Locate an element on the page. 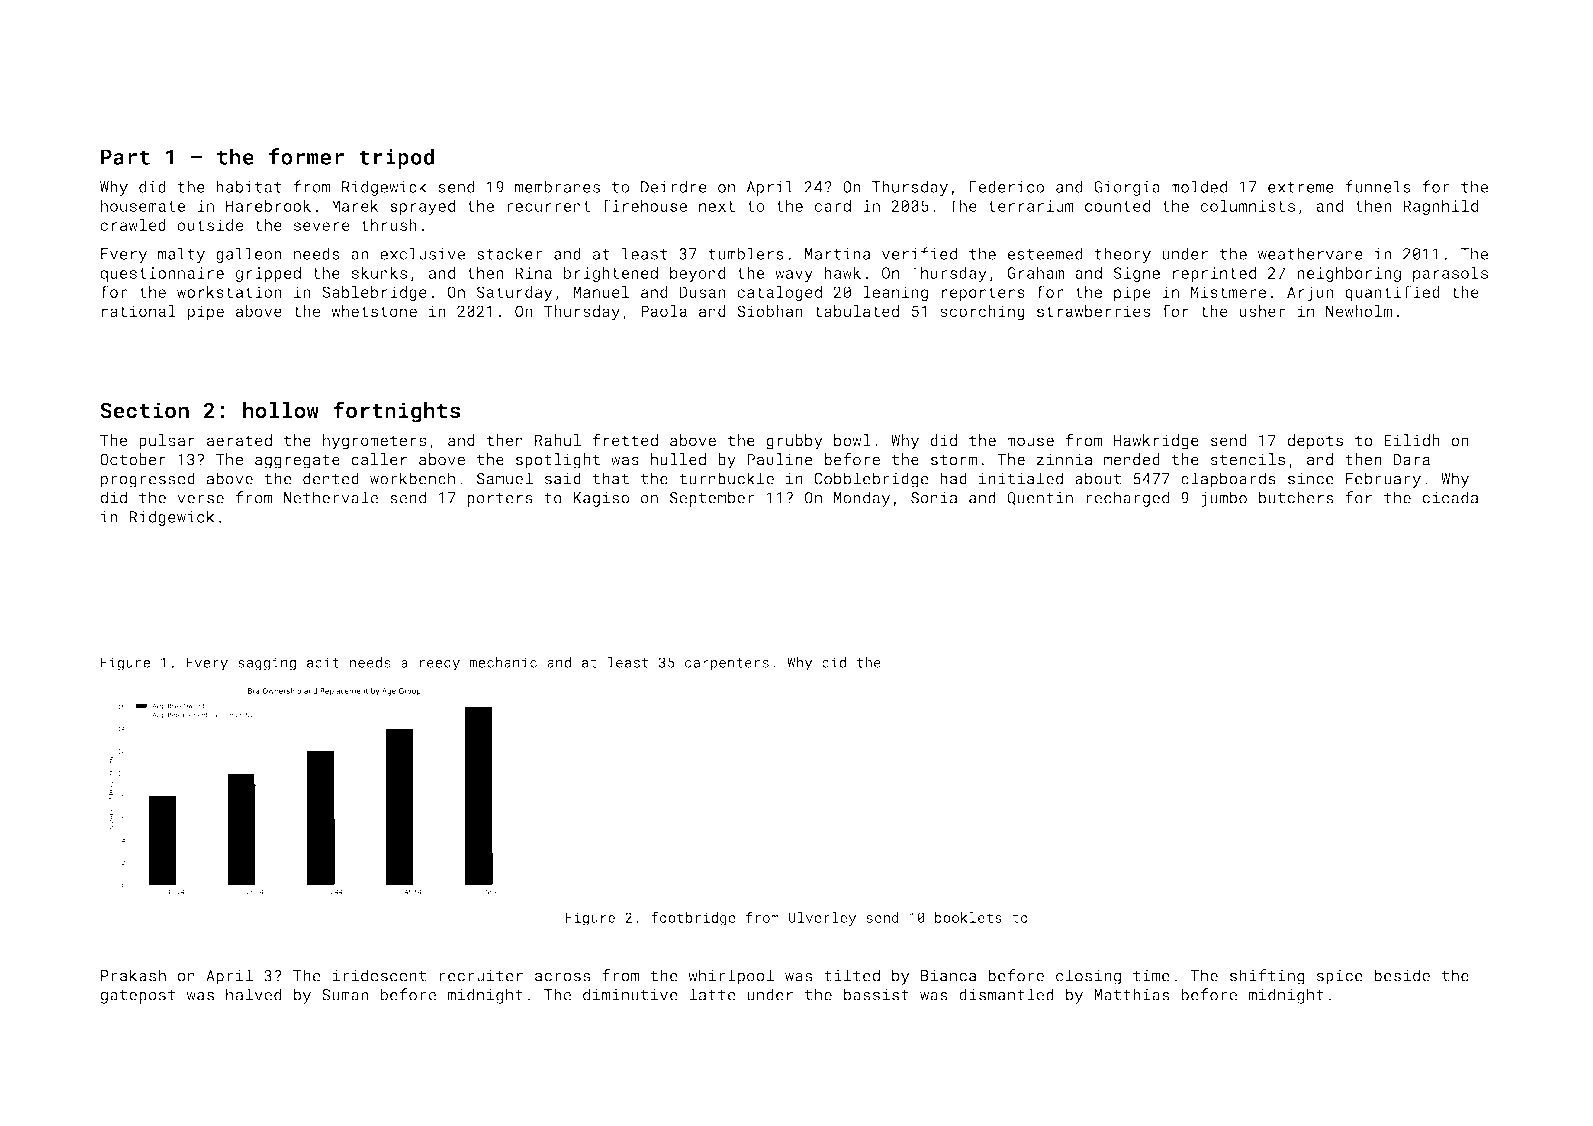 This document has height=1126, width=1593. Kagiso is located at coordinates (601, 499).
